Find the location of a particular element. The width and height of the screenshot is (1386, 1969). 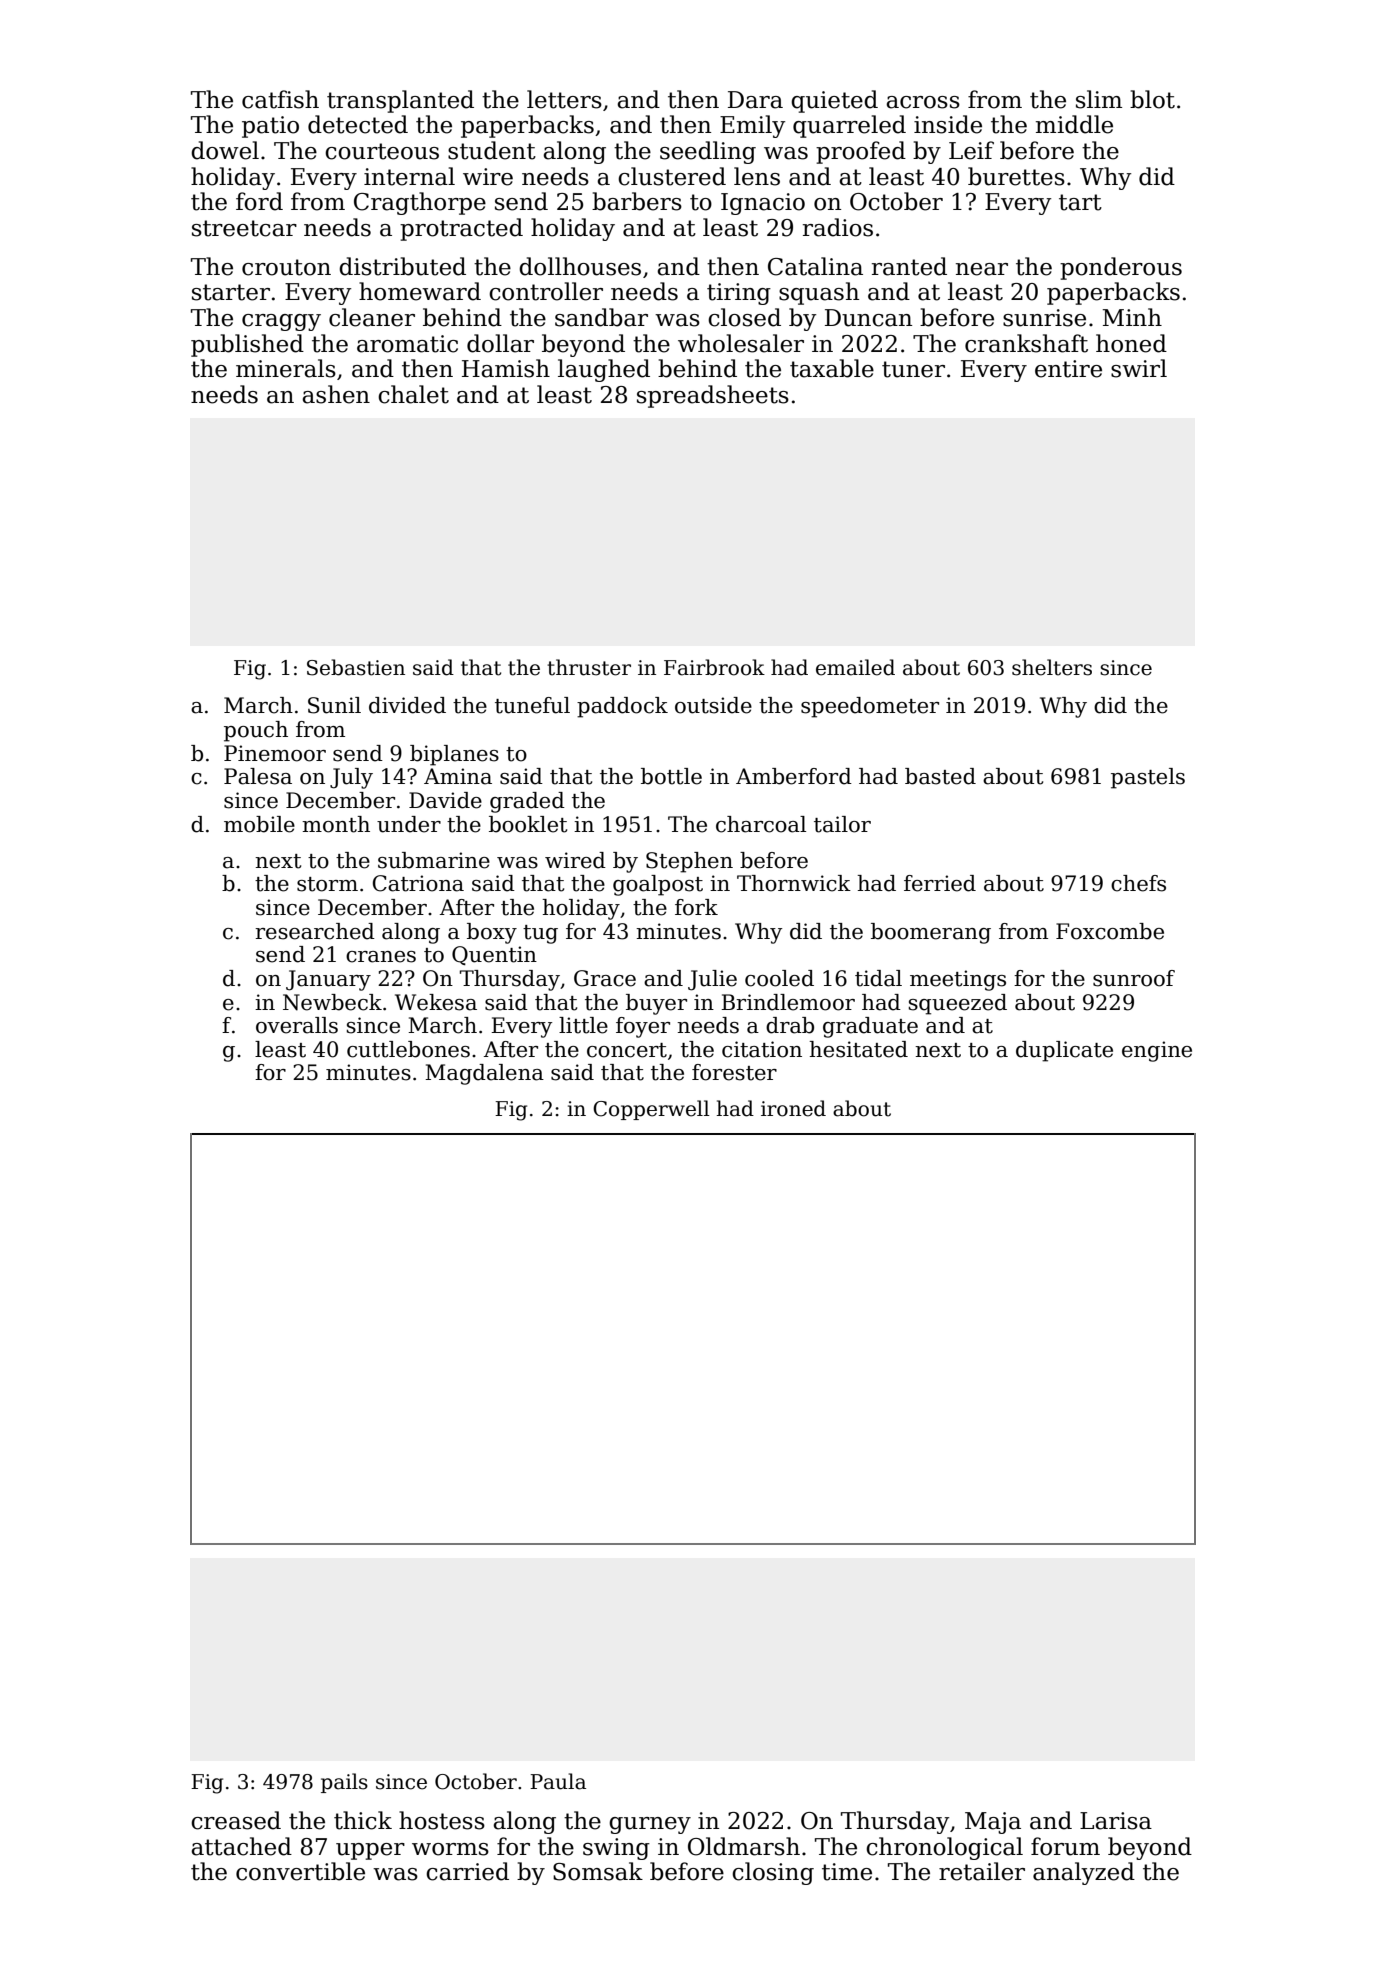

laughed is located at coordinates (604, 370).
